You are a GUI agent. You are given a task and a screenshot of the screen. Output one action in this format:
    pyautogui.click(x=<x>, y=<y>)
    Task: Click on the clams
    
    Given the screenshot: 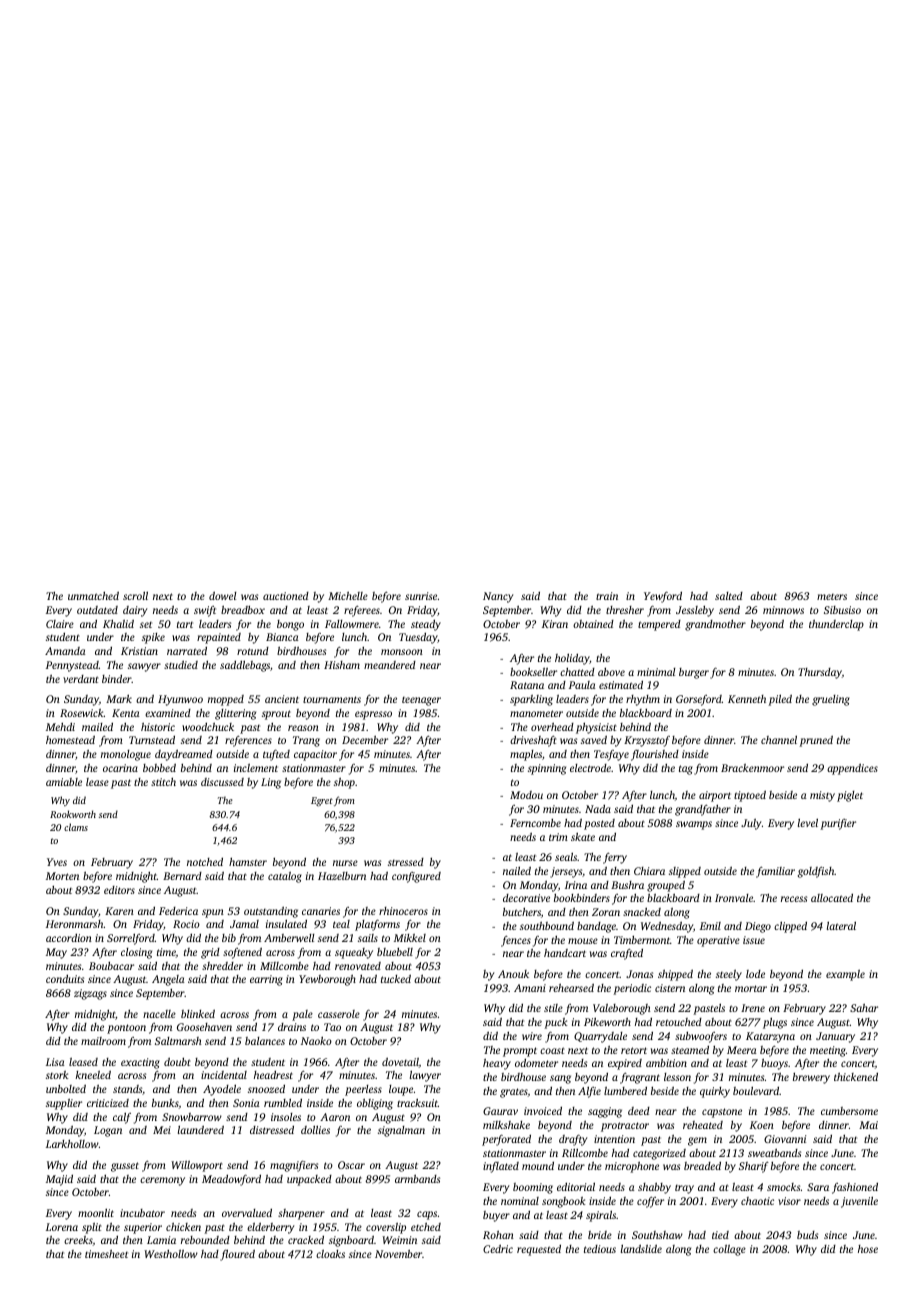 What is the action you would take?
    pyautogui.click(x=76, y=827)
